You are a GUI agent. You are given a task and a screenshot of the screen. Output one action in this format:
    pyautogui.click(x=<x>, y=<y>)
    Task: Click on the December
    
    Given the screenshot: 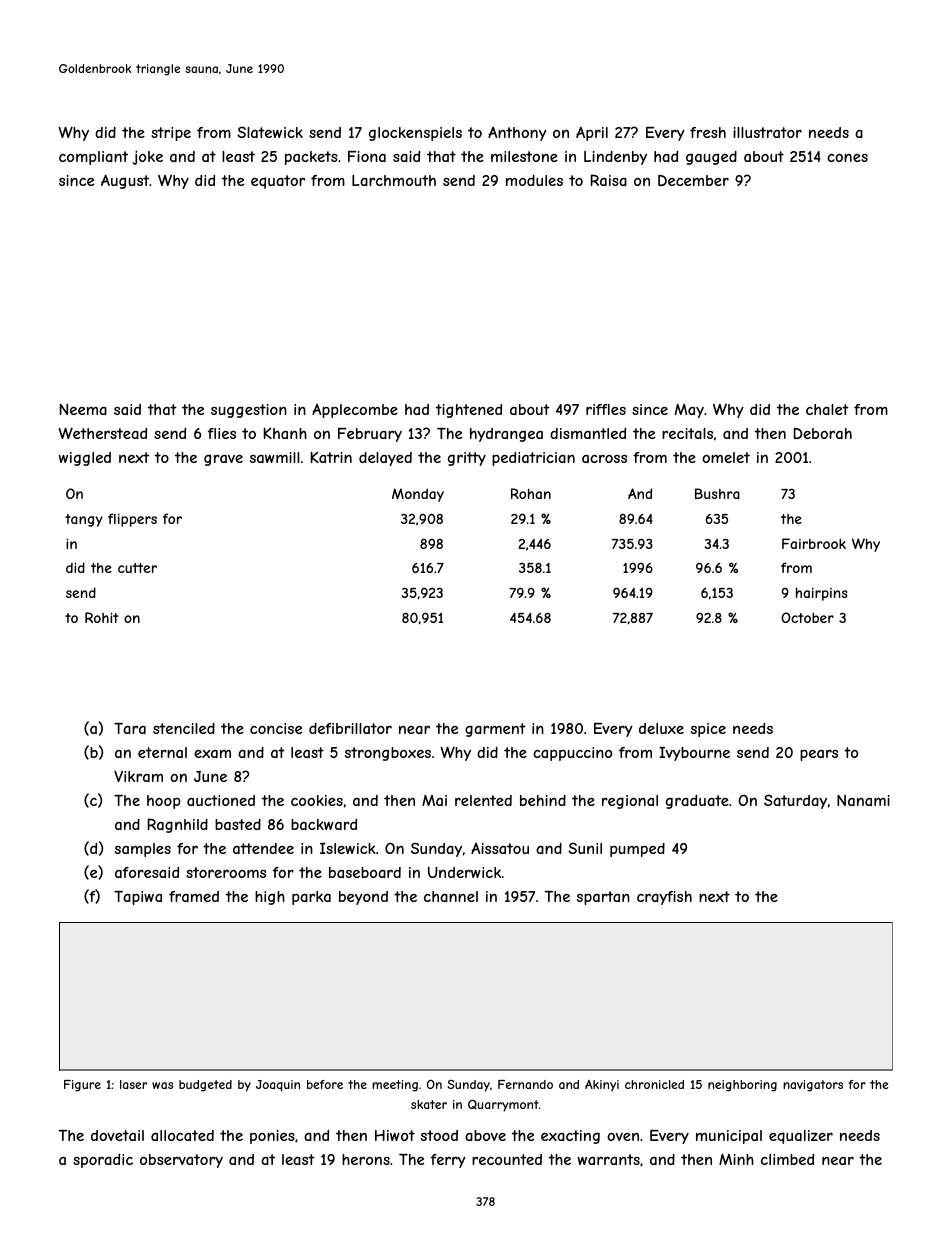 What is the action you would take?
    pyautogui.click(x=693, y=180)
